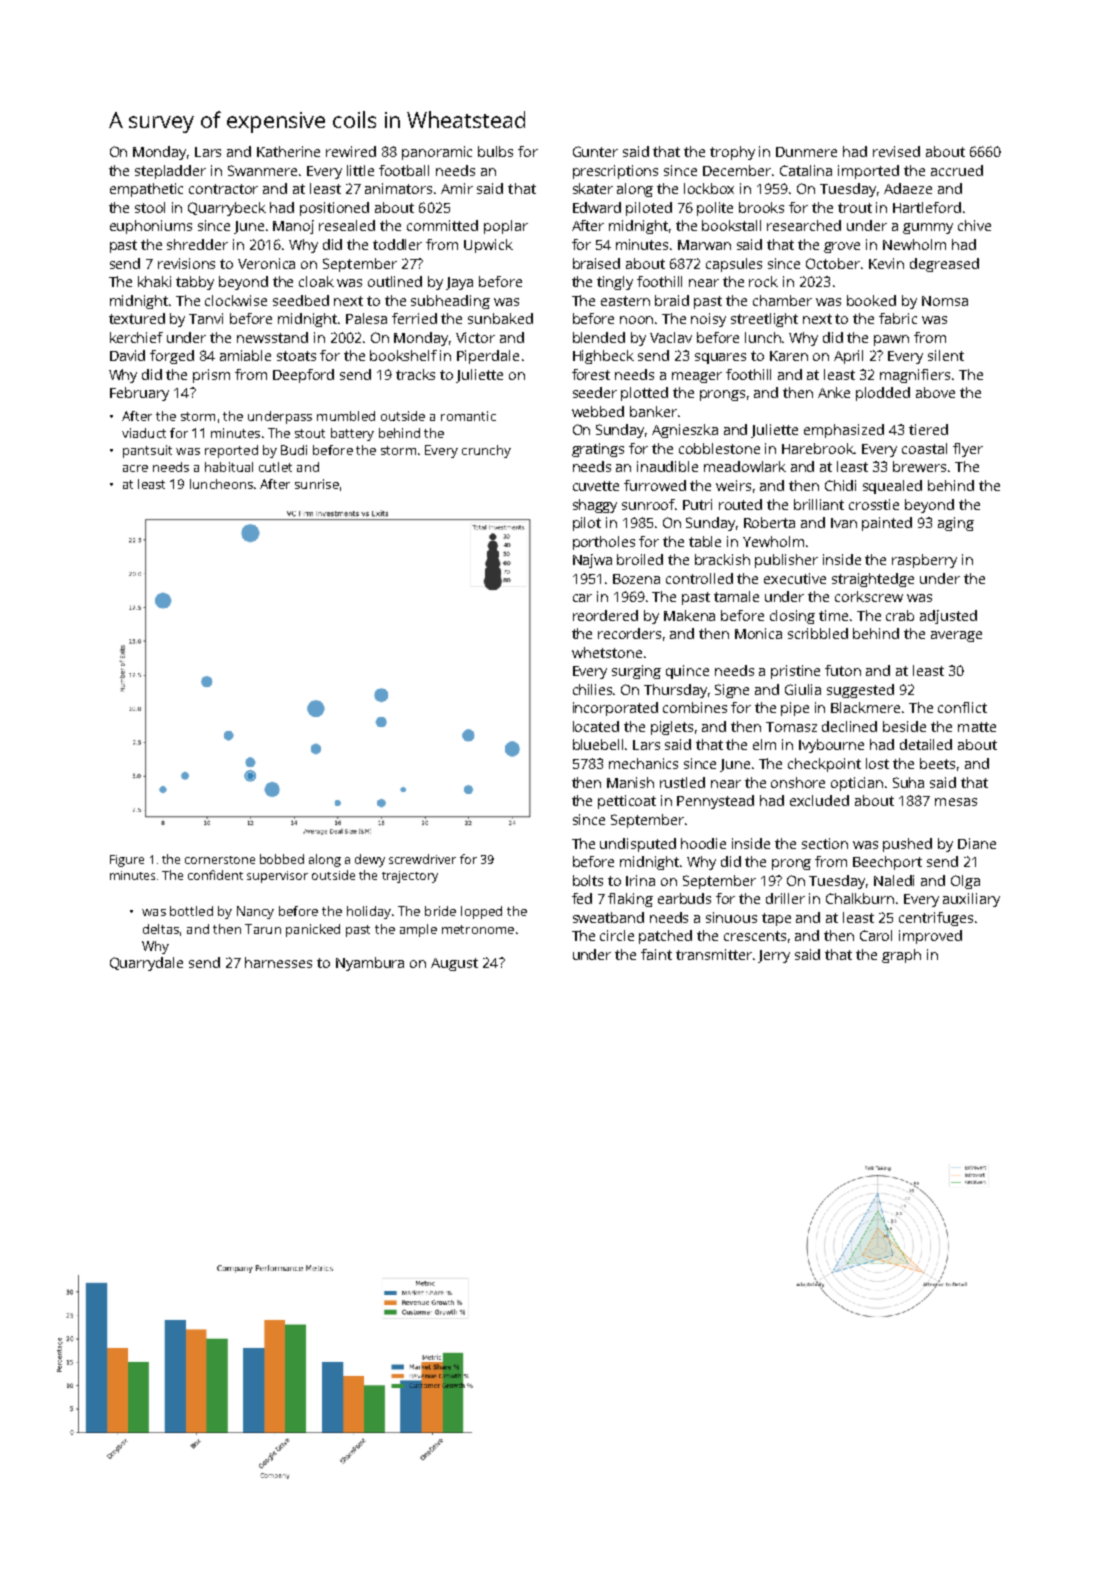 The width and height of the screenshot is (1112, 1573). I want to click on cornerstone, so click(220, 860).
